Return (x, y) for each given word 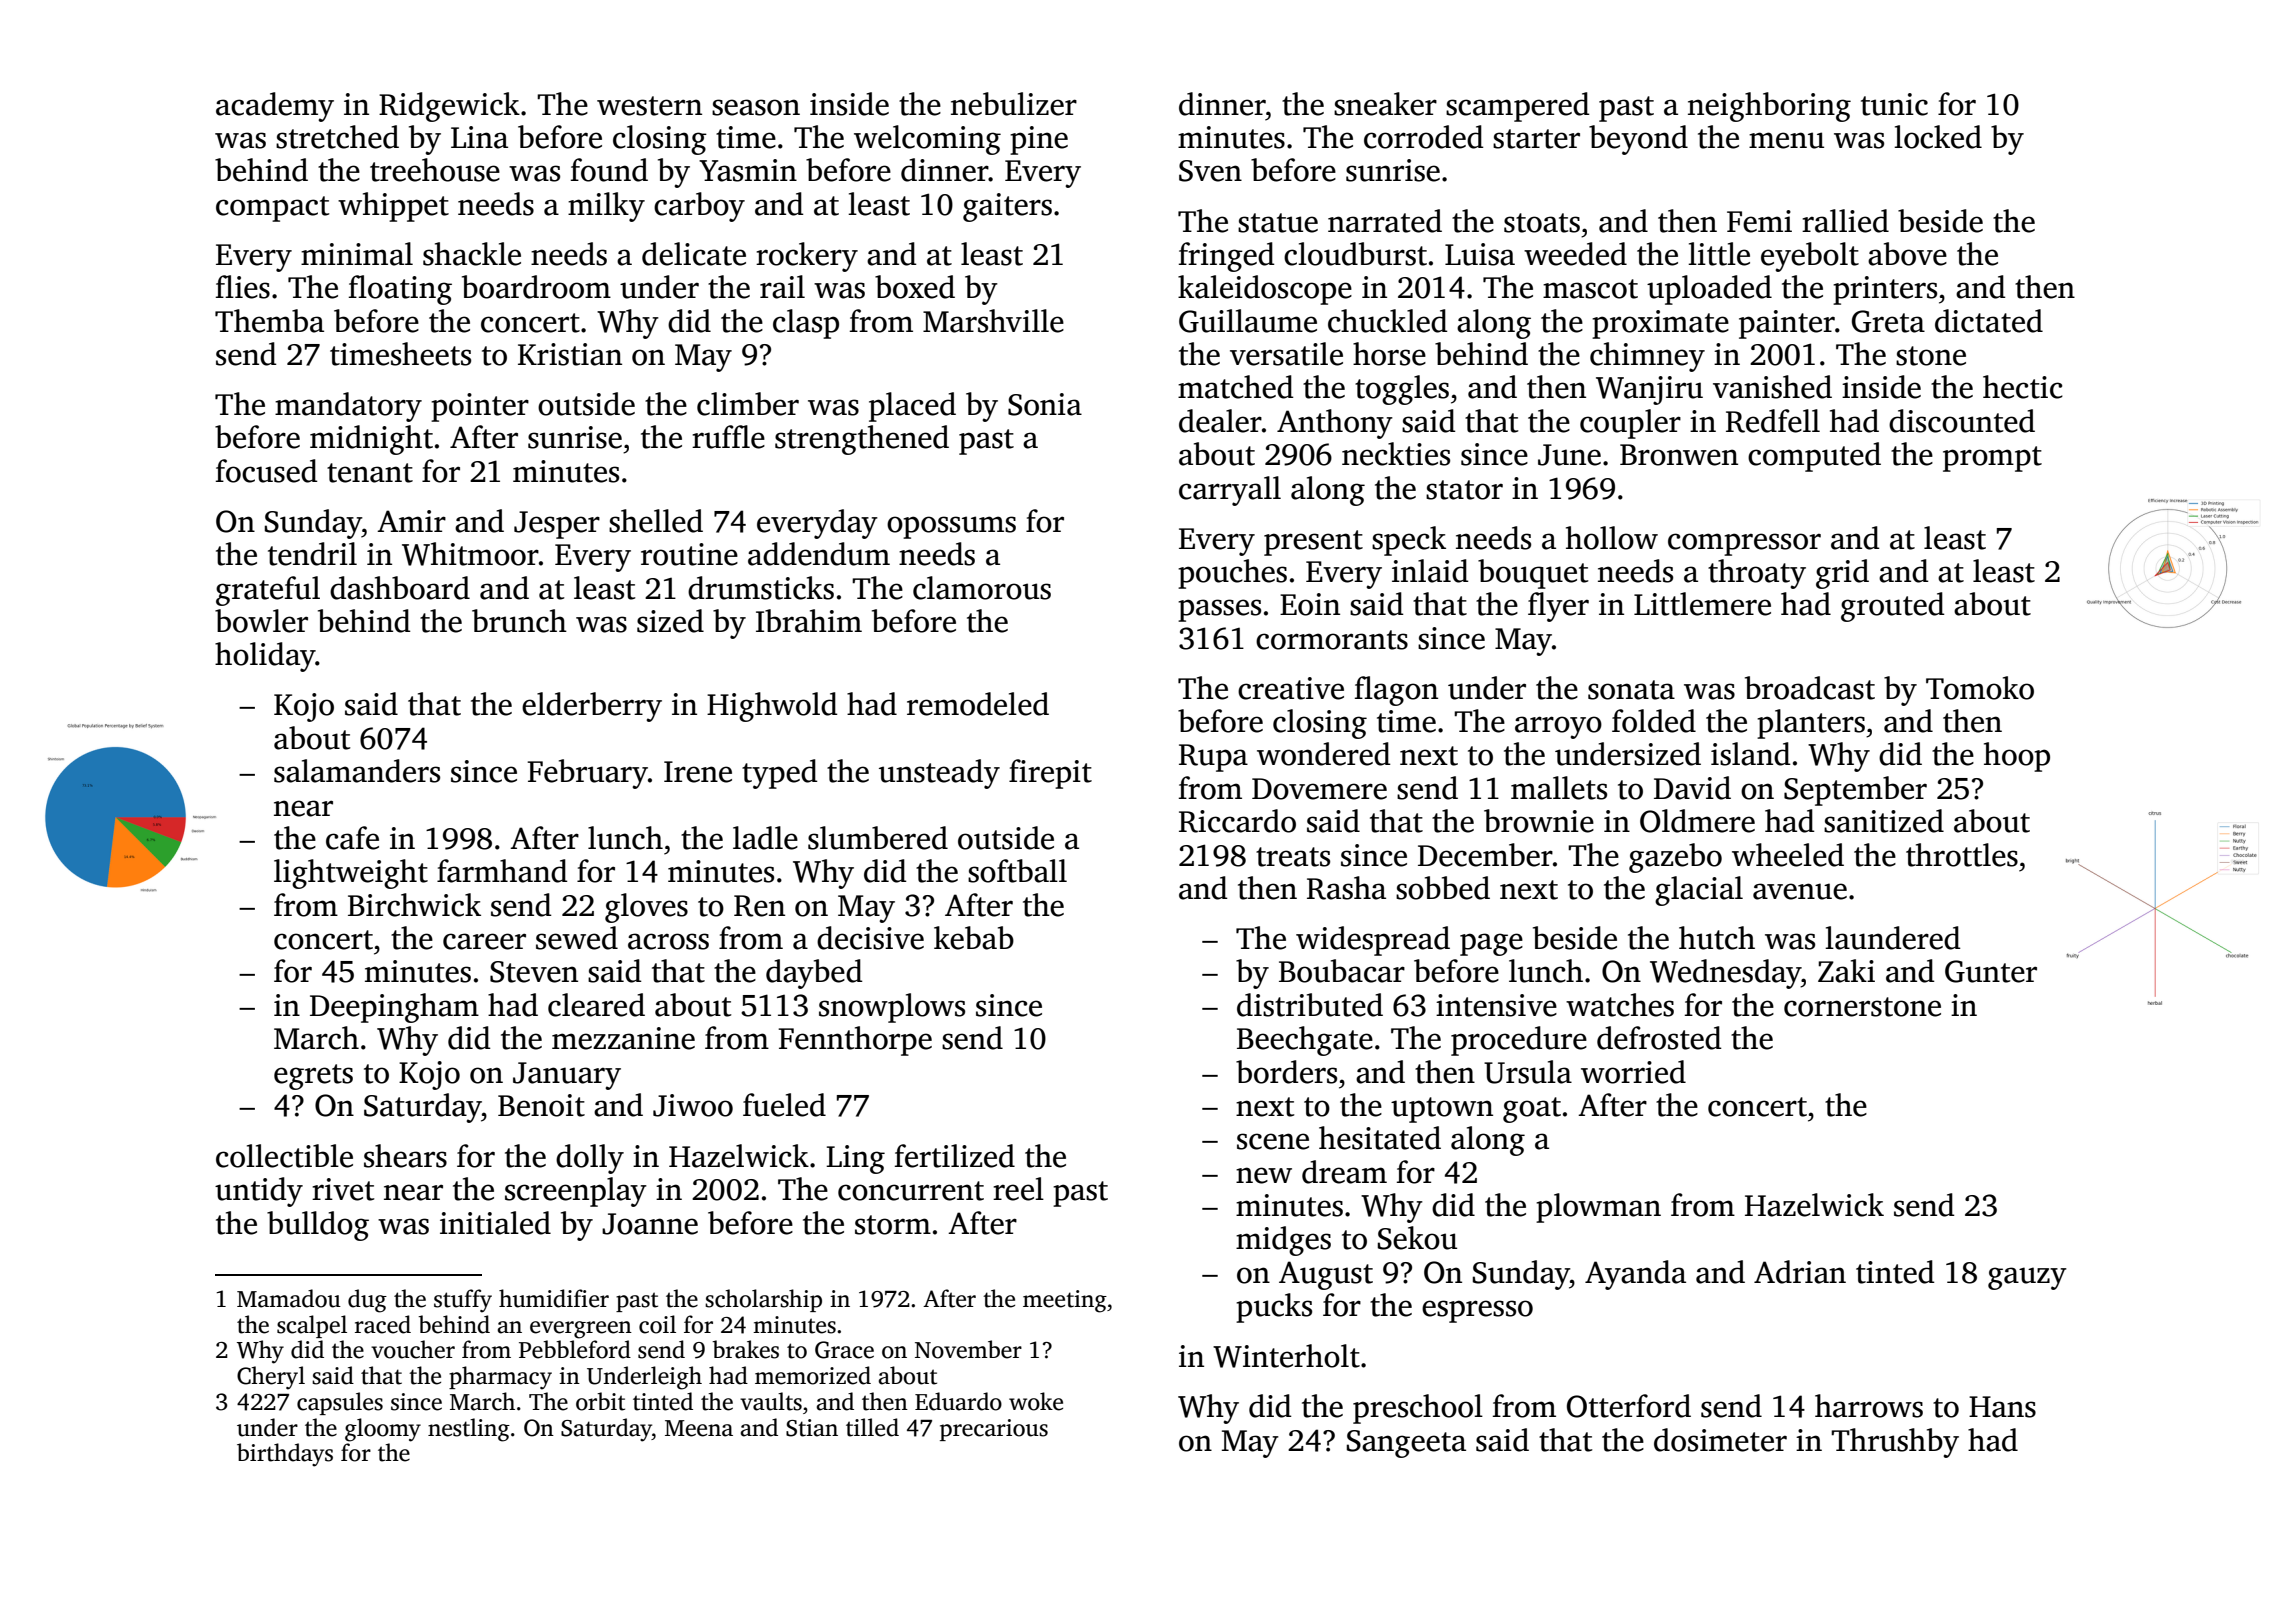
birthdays (285, 1455)
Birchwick (414, 905)
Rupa (1213, 758)
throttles (1962, 855)
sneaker (1385, 104)
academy (275, 107)
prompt (1992, 459)
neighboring (1769, 107)
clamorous (982, 588)
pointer (480, 407)
